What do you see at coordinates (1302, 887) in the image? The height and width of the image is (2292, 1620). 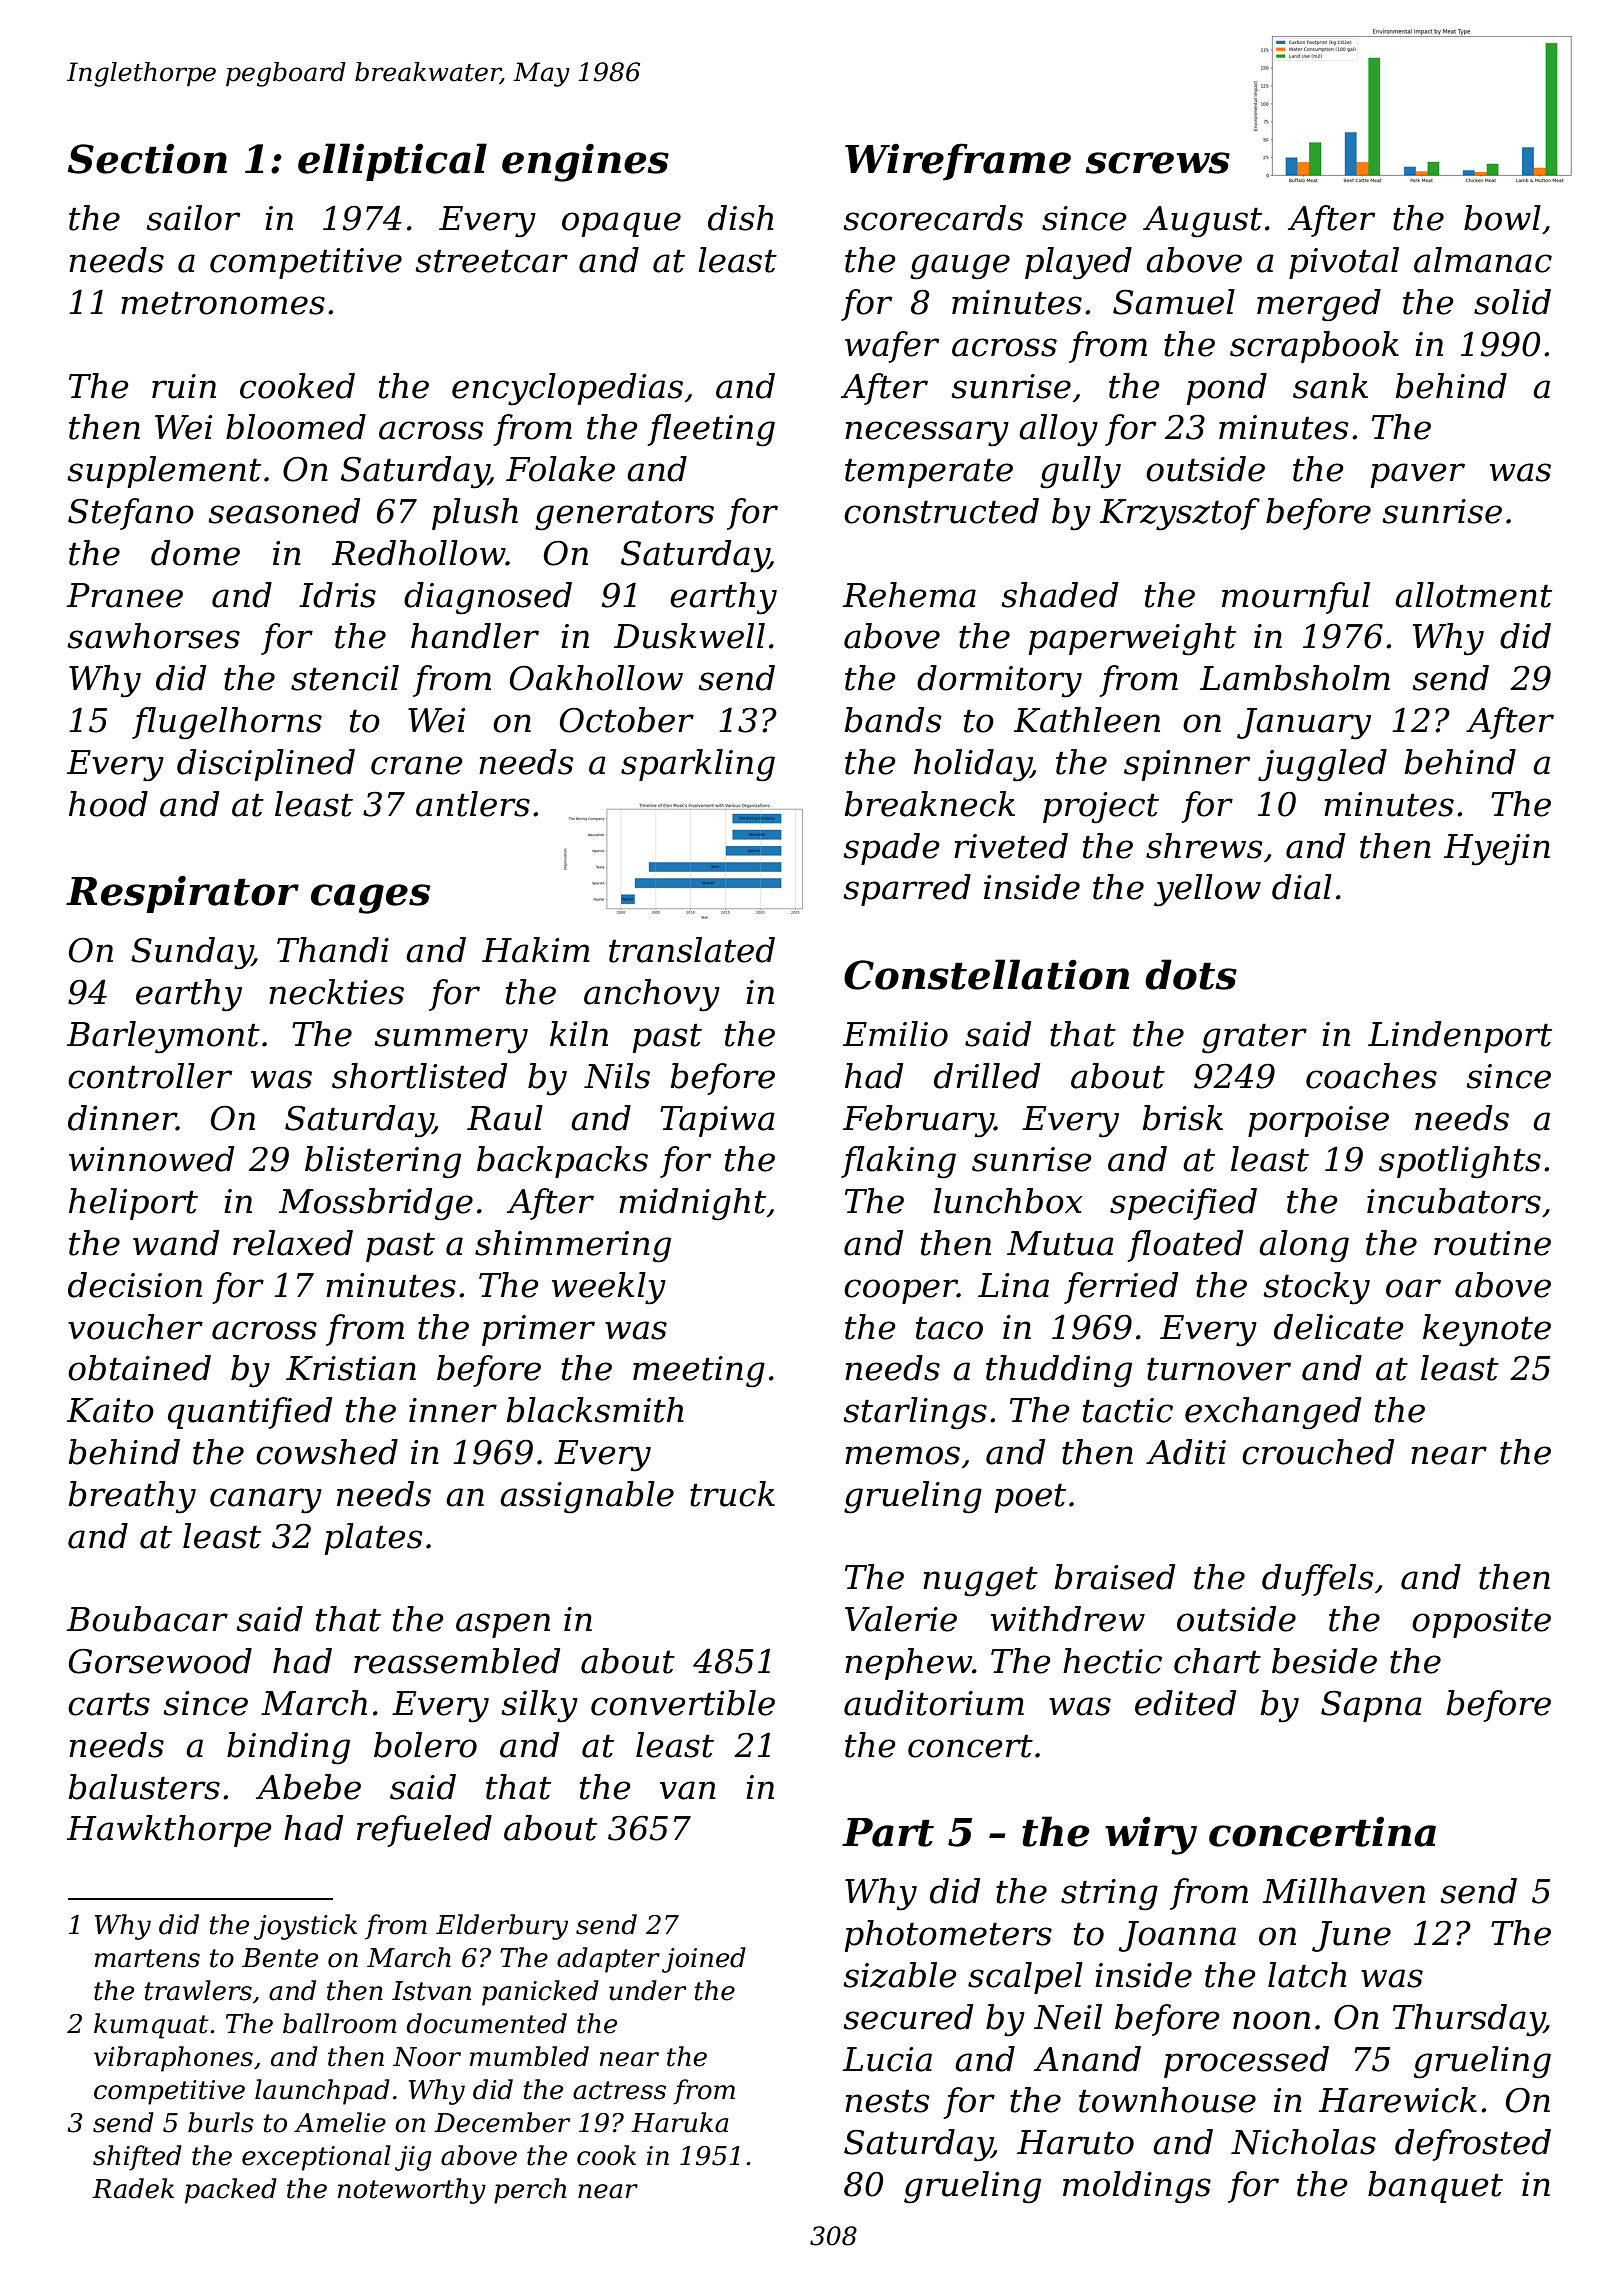 I see `dial` at bounding box center [1302, 887].
